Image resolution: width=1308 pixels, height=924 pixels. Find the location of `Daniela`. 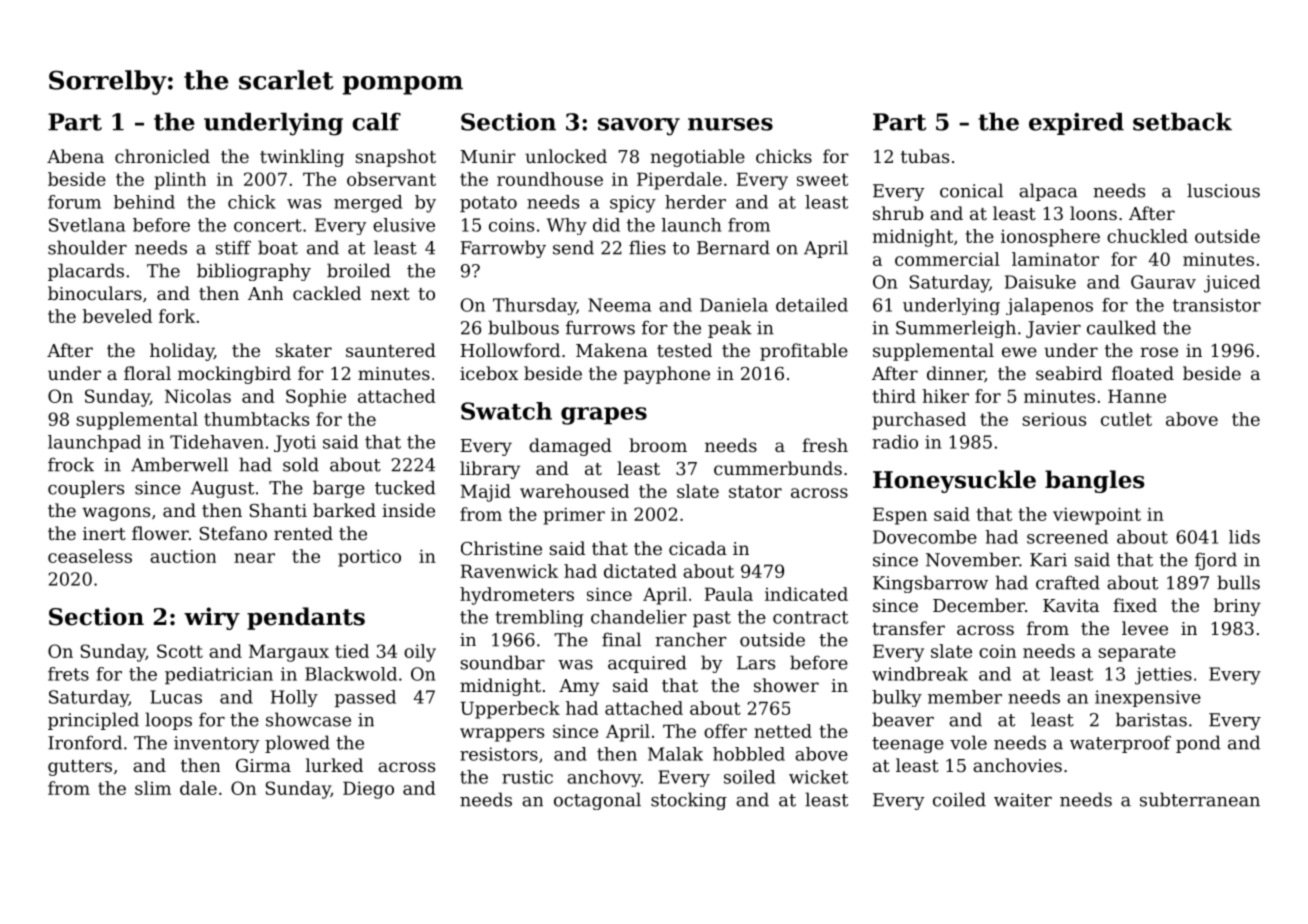

Daniela is located at coordinates (734, 305).
